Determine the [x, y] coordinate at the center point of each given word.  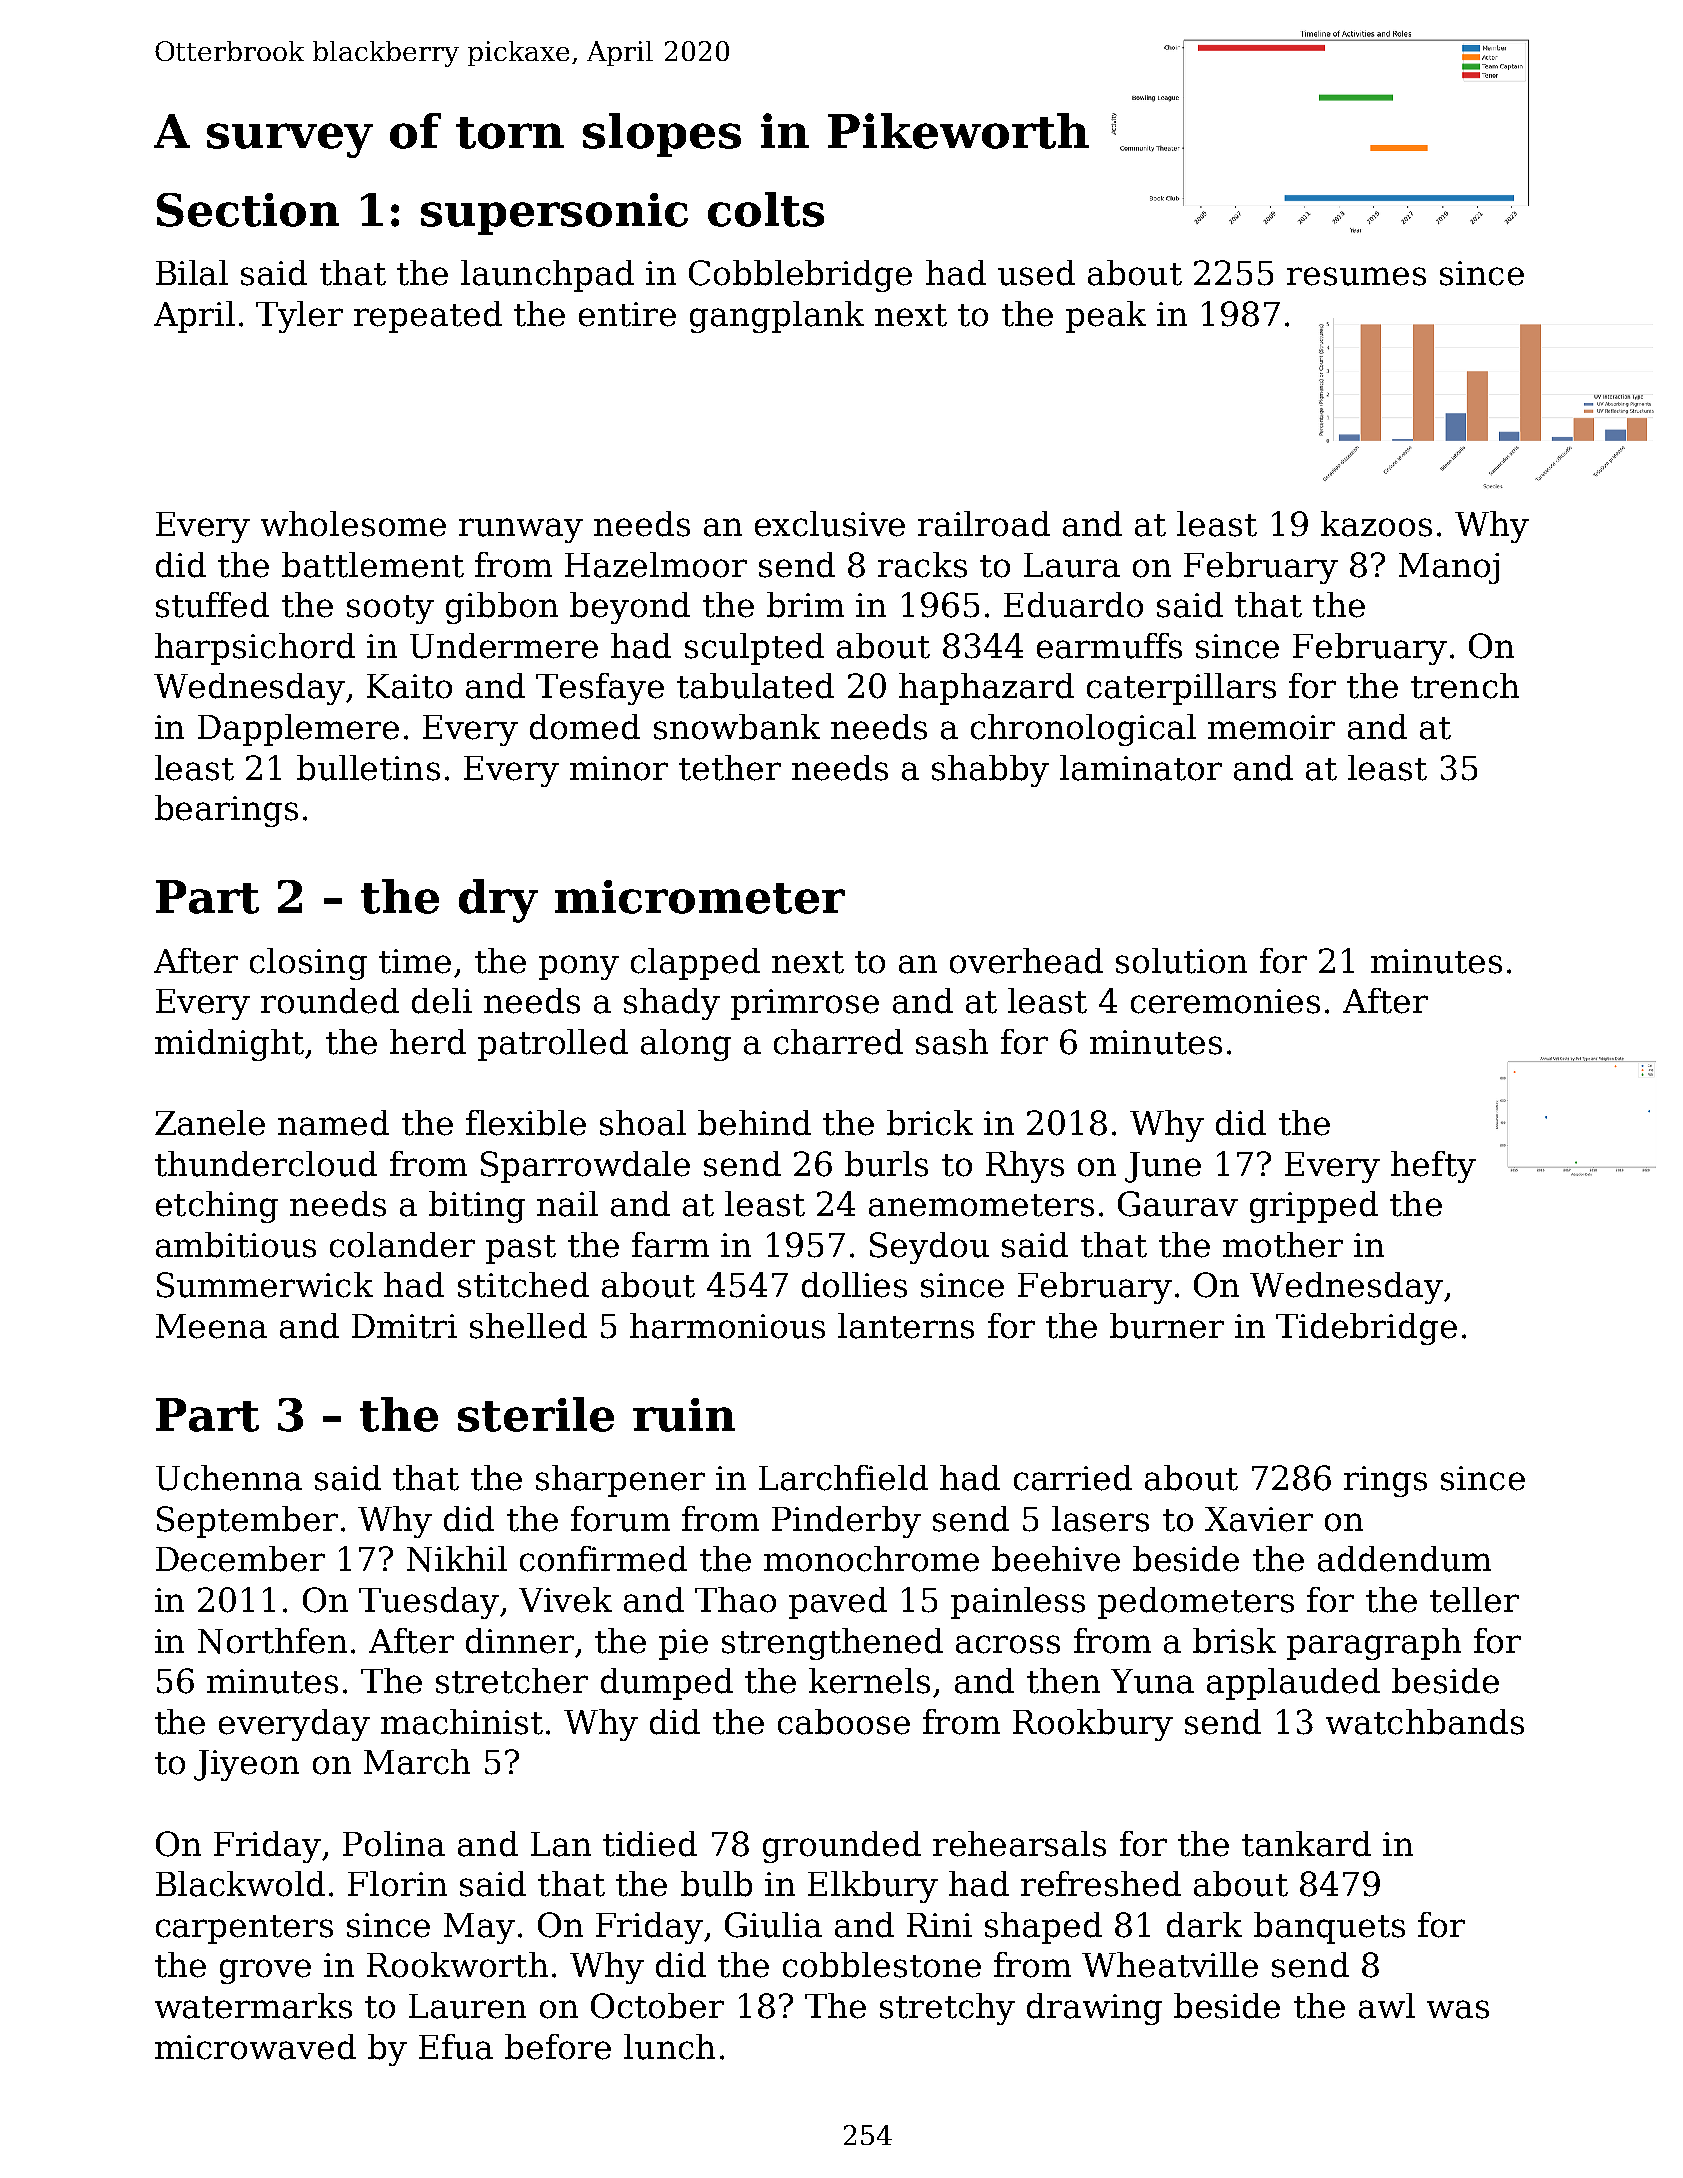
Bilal [192, 273]
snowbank [737, 727]
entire [627, 314]
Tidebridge [1366, 1329]
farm [670, 1245]
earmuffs [1109, 646]
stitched [523, 1285]
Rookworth [457, 1965]
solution [1181, 961]
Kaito [409, 686]
